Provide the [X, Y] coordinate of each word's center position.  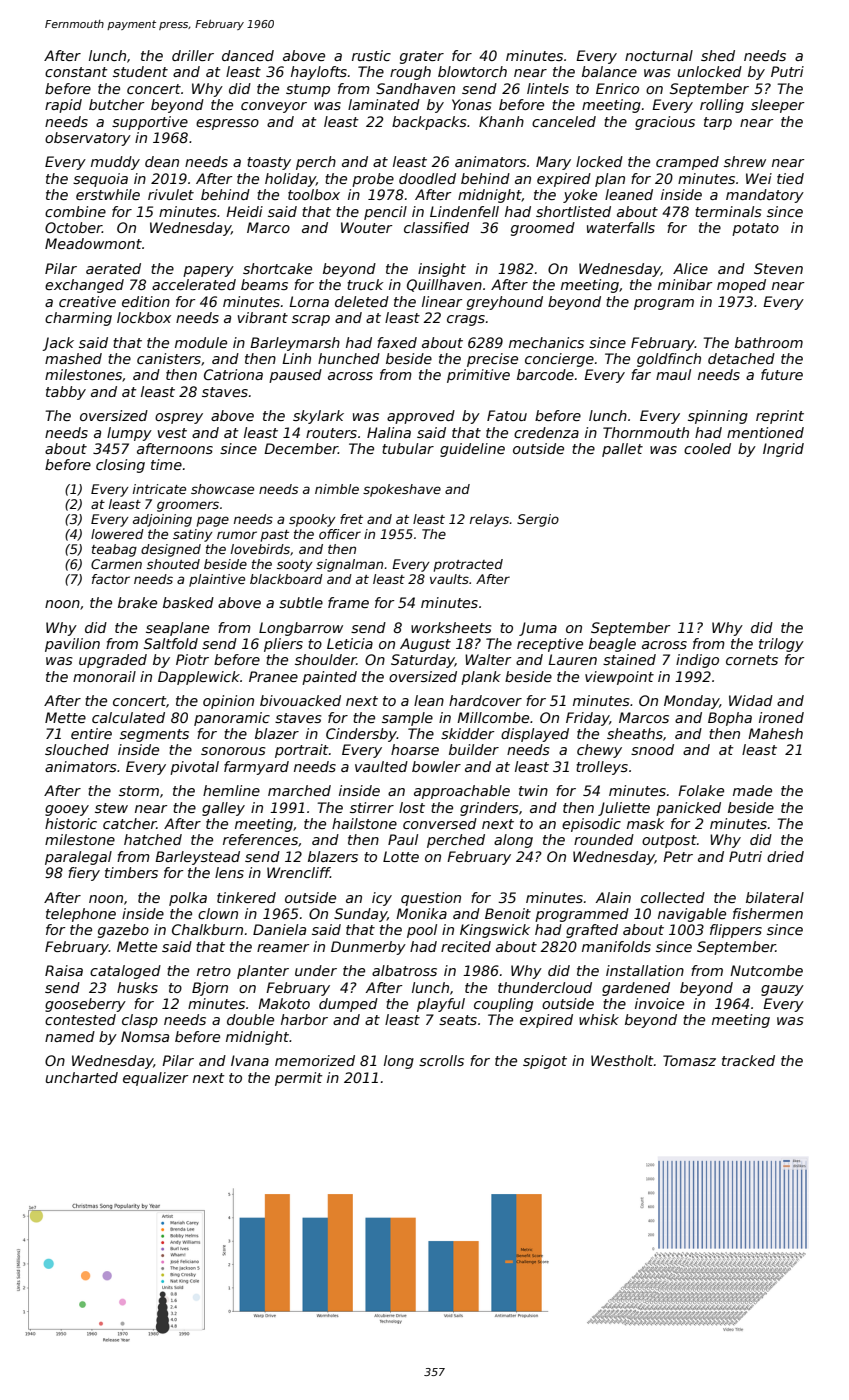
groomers [188, 506]
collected [673, 897]
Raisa [64, 970]
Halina [389, 432]
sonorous [233, 751]
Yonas [471, 104]
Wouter [367, 227]
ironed [781, 717]
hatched [153, 839]
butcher [117, 104]
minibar [685, 284]
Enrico [617, 88]
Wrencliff [298, 872]
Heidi [244, 211]
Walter [488, 659]
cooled [707, 448]
